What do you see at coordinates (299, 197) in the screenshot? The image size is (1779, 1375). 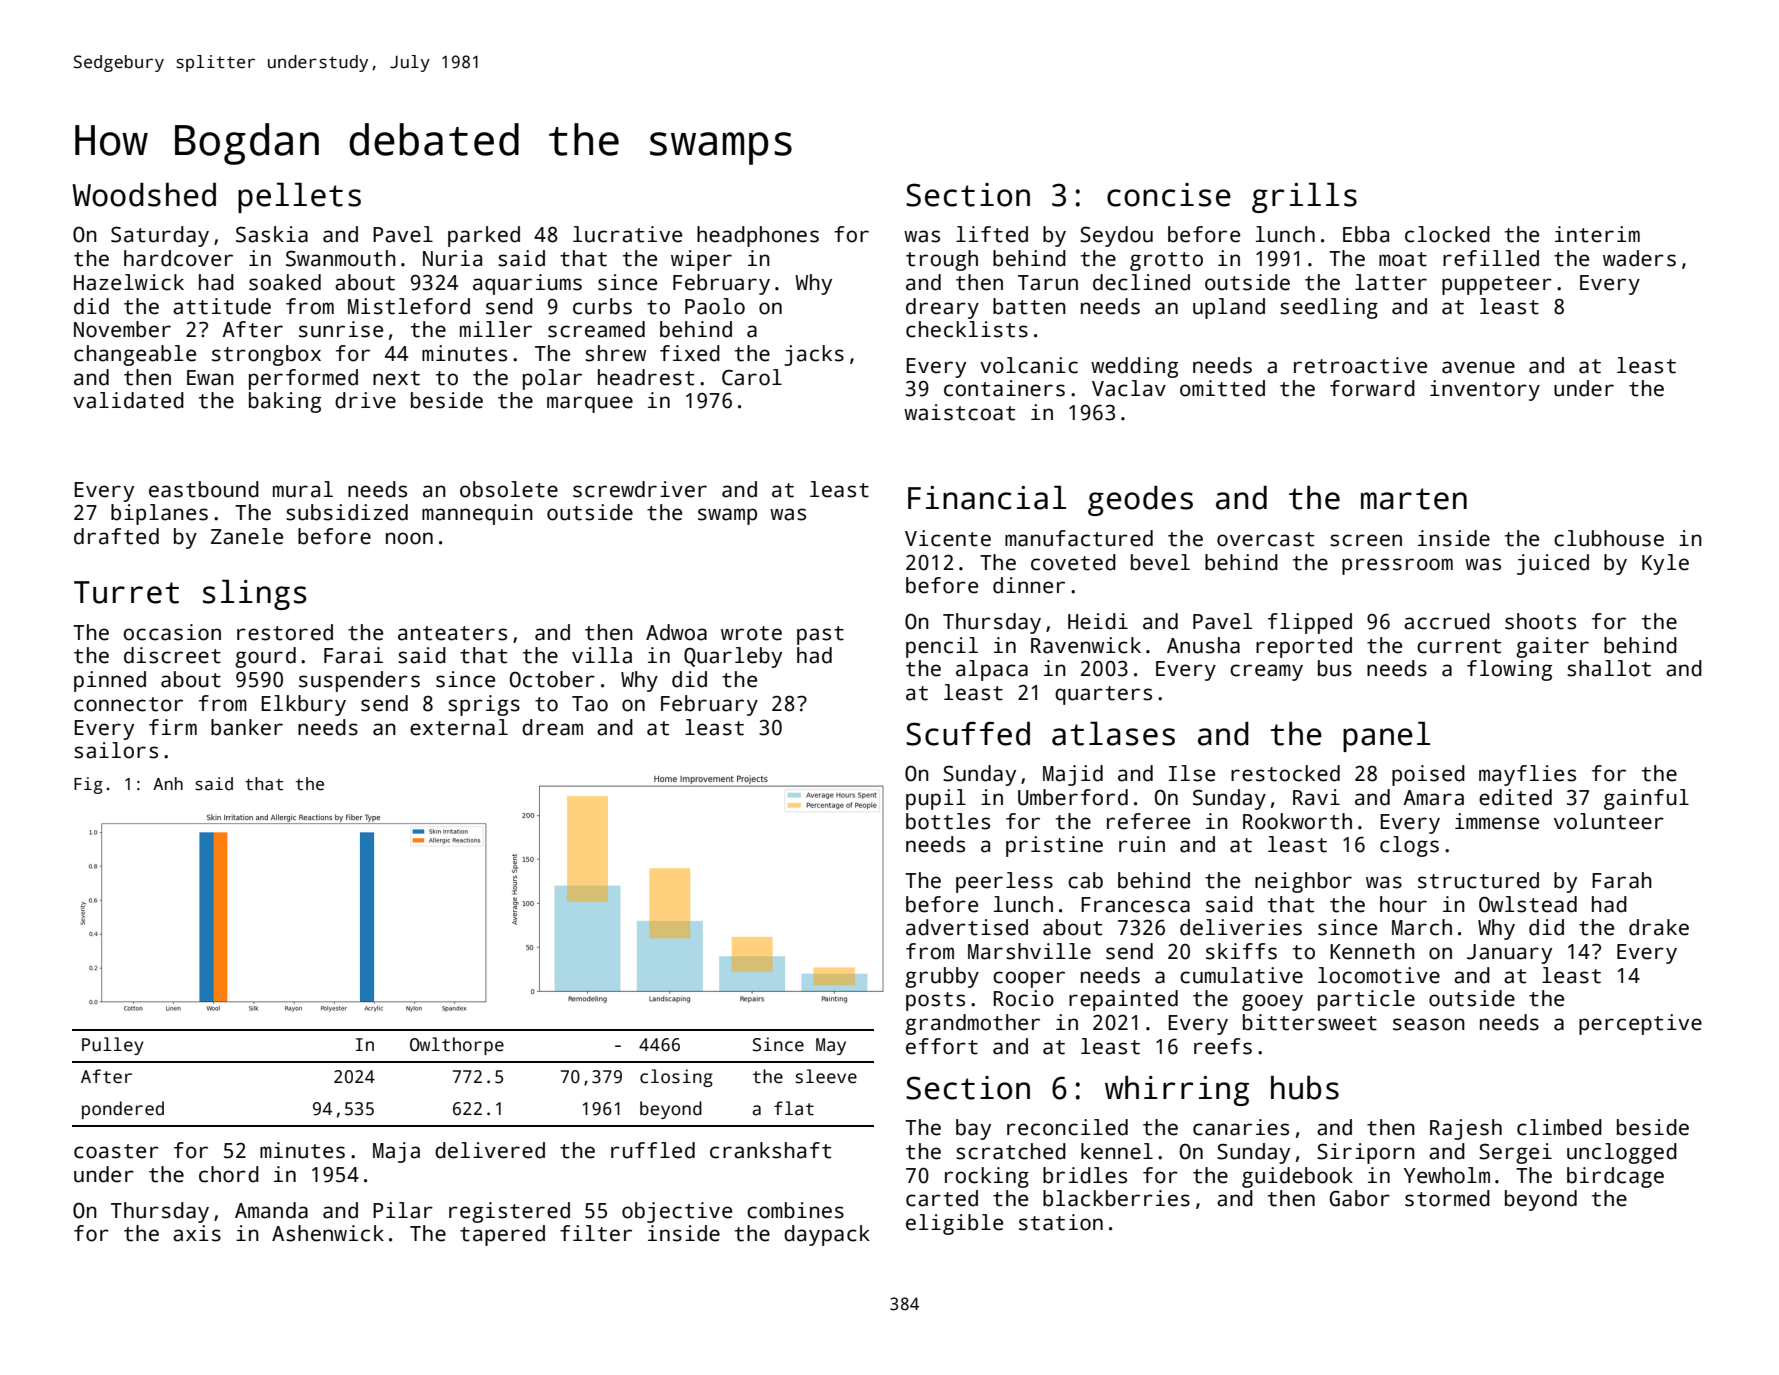 I see `pellets` at bounding box center [299, 197].
